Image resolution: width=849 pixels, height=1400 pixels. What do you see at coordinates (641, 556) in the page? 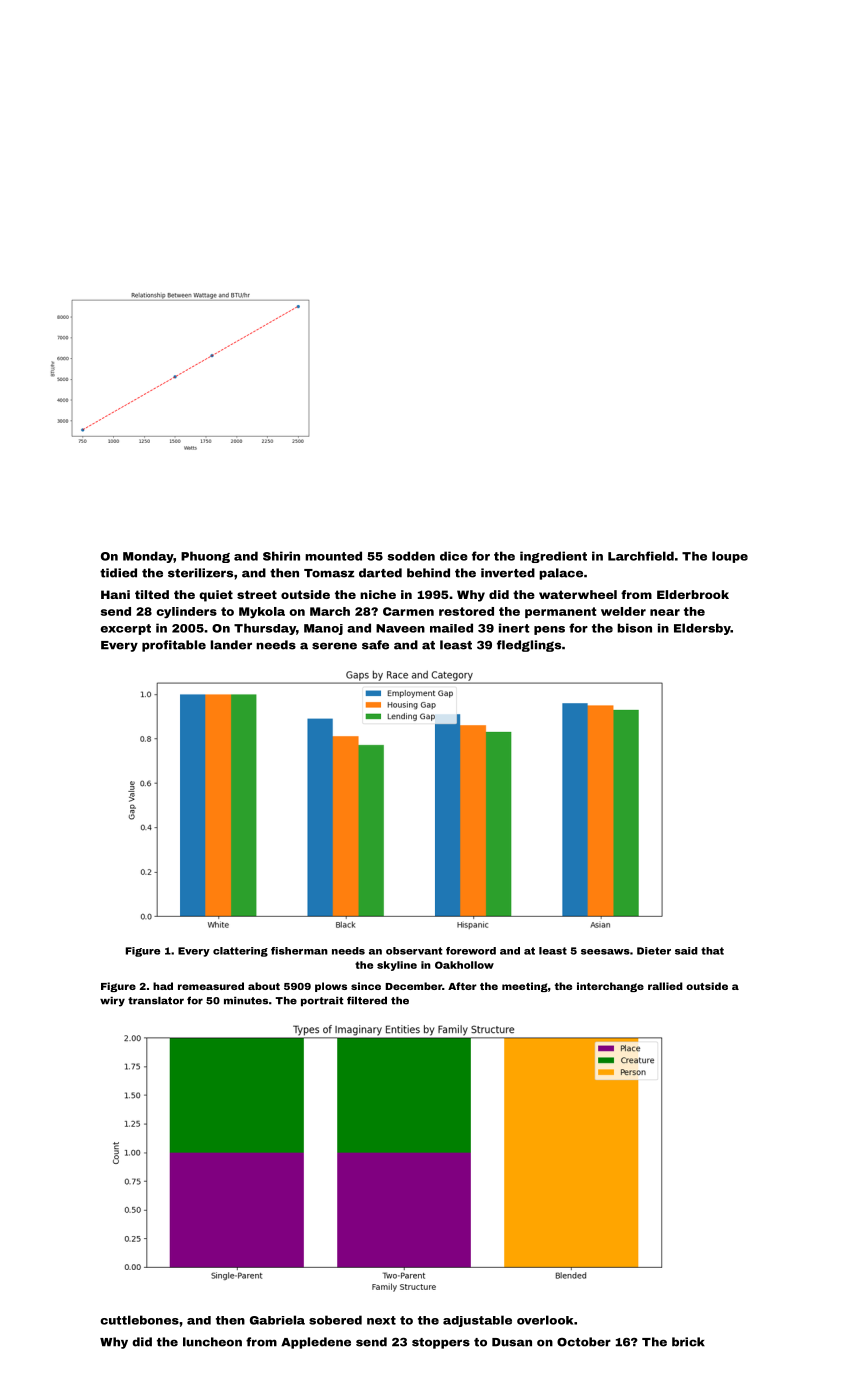
I see `Larchfield` at bounding box center [641, 556].
